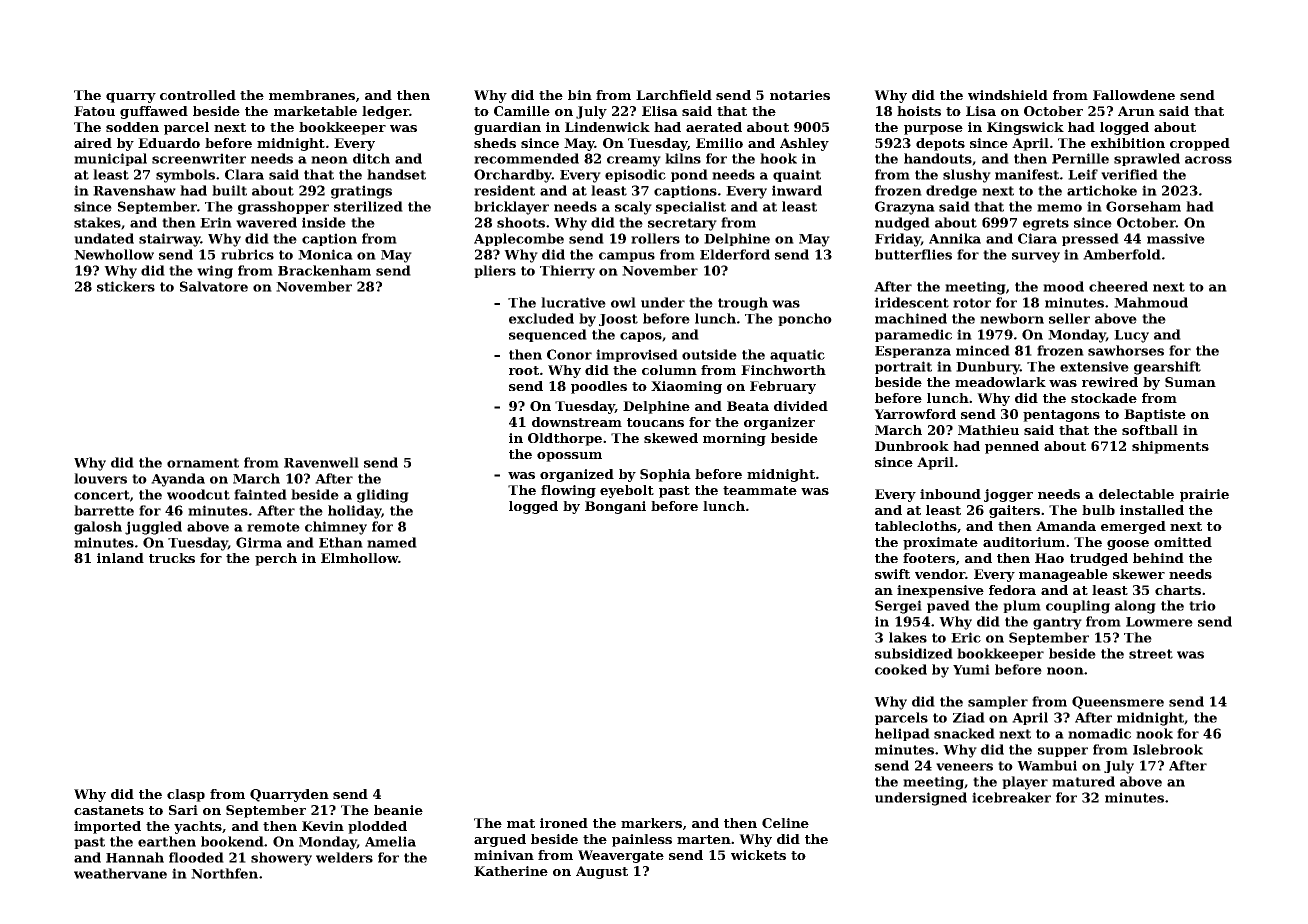 This page has height=924, width=1308. What do you see at coordinates (392, 542) in the page?
I see `named` at bounding box center [392, 542].
